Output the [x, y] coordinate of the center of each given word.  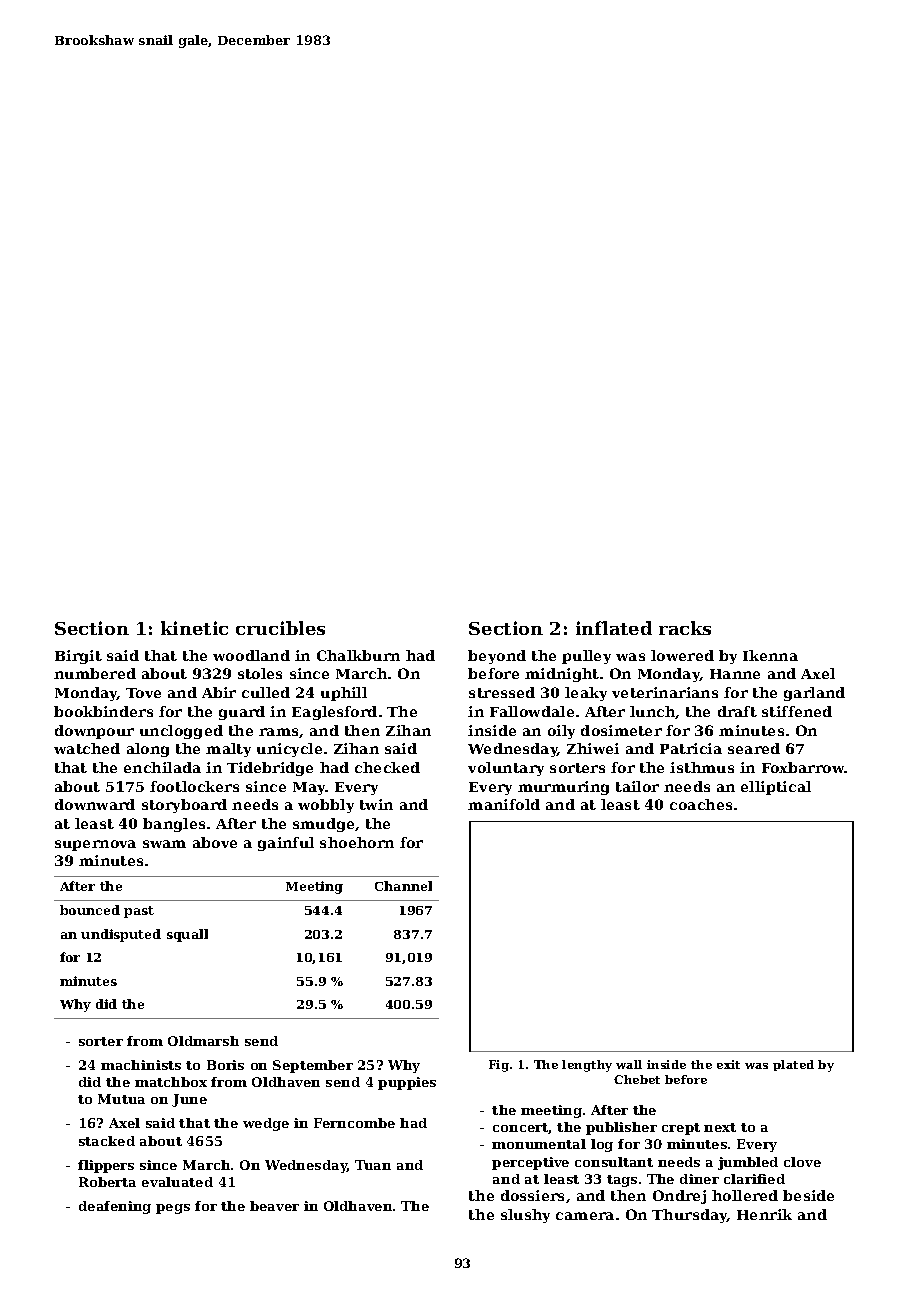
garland [814, 694]
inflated [614, 628]
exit [728, 1064]
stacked [107, 1141]
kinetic [194, 628]
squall [187, 935]
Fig [499, 1066]
